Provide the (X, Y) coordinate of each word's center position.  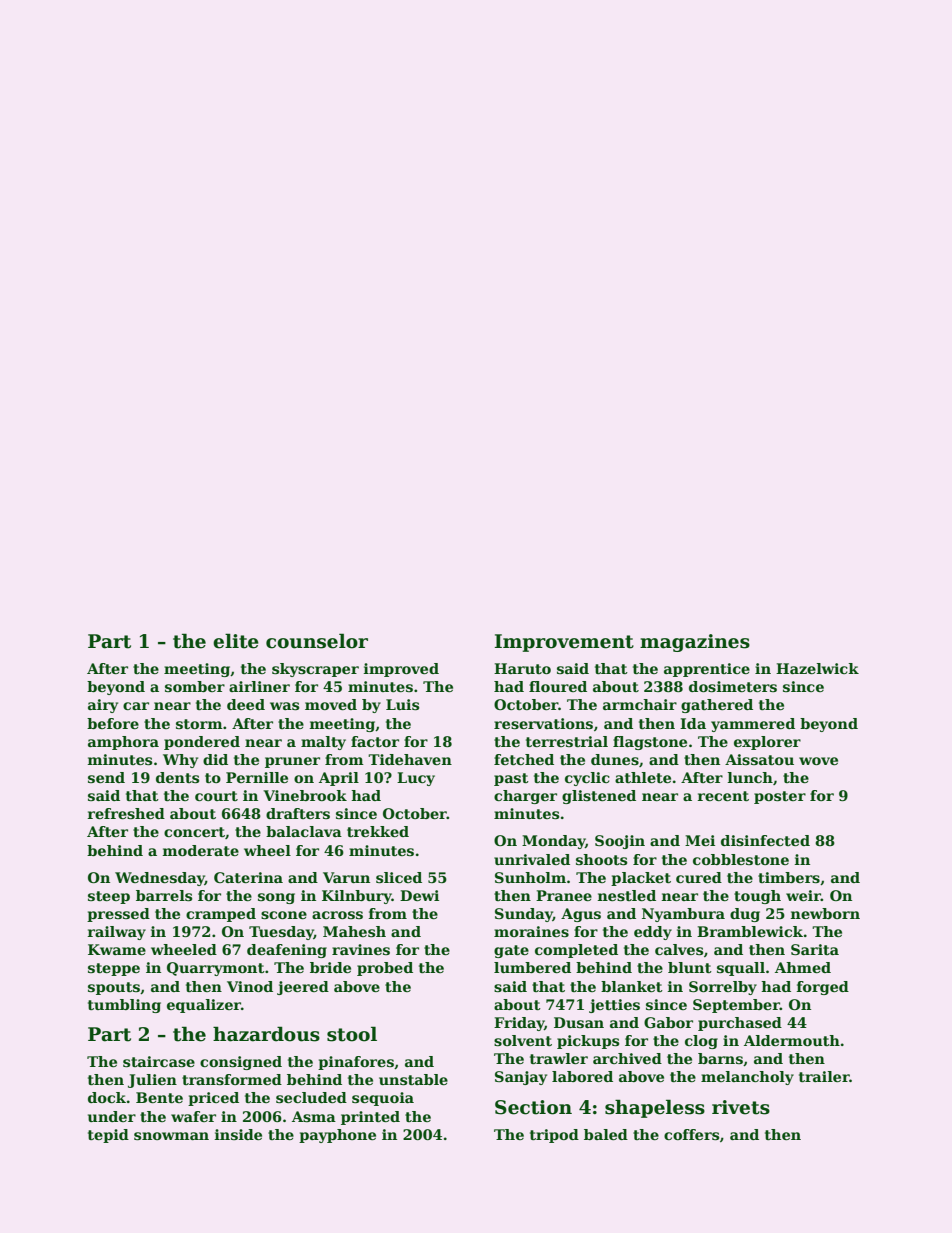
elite (236, 641)
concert (194, 832)
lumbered (532, 967)
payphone (337, 1136)
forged (822, 988)
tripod (554, 1136)
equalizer (204, 1006)
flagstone (650, 743)
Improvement (564, 643)
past (511, 779)
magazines (695, 643)
